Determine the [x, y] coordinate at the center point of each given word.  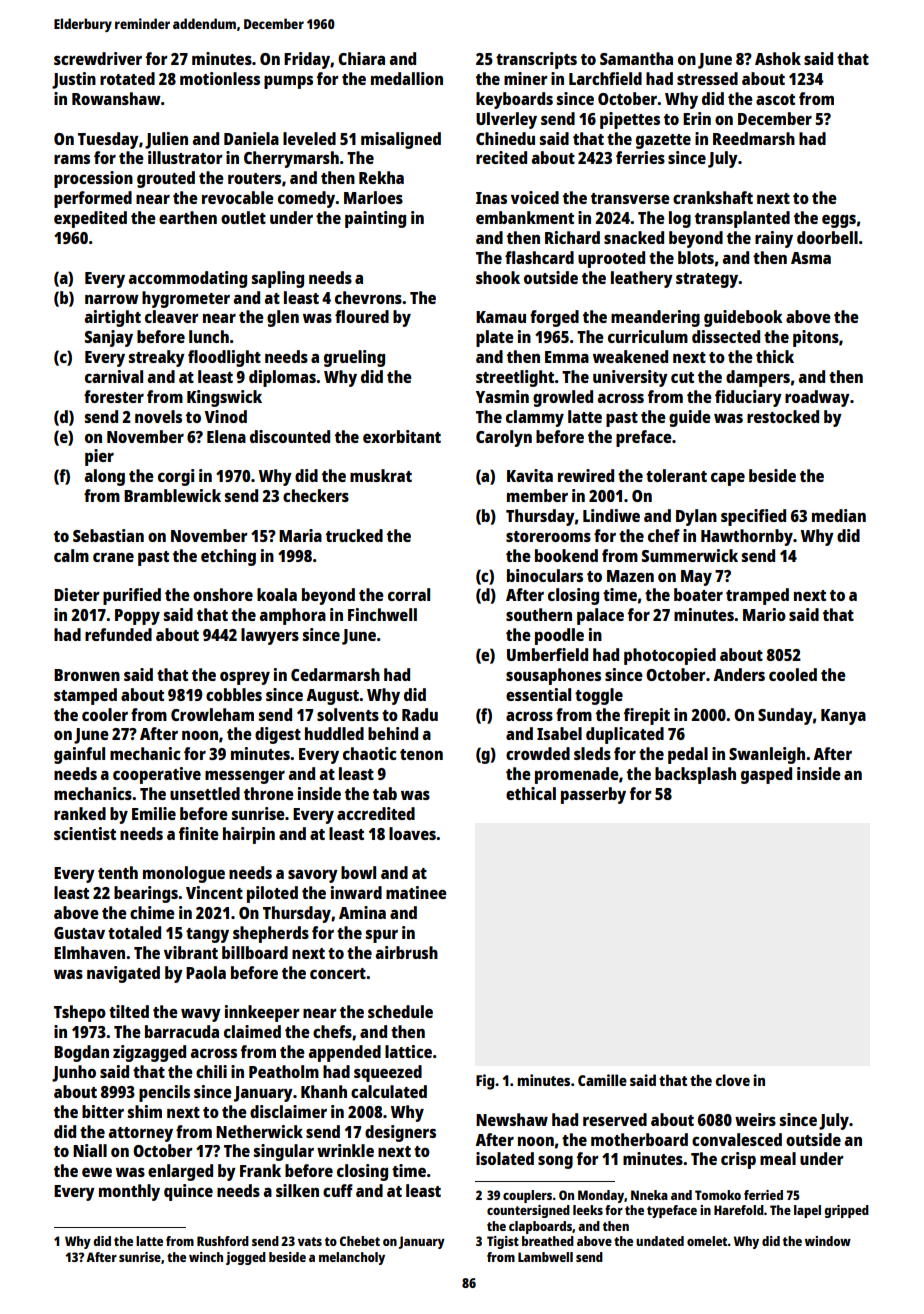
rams [72, 159]
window [828, 1241]
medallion [407, 78]
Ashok [778, 58]
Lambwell [545, 1257]
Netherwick [259, 1131]
